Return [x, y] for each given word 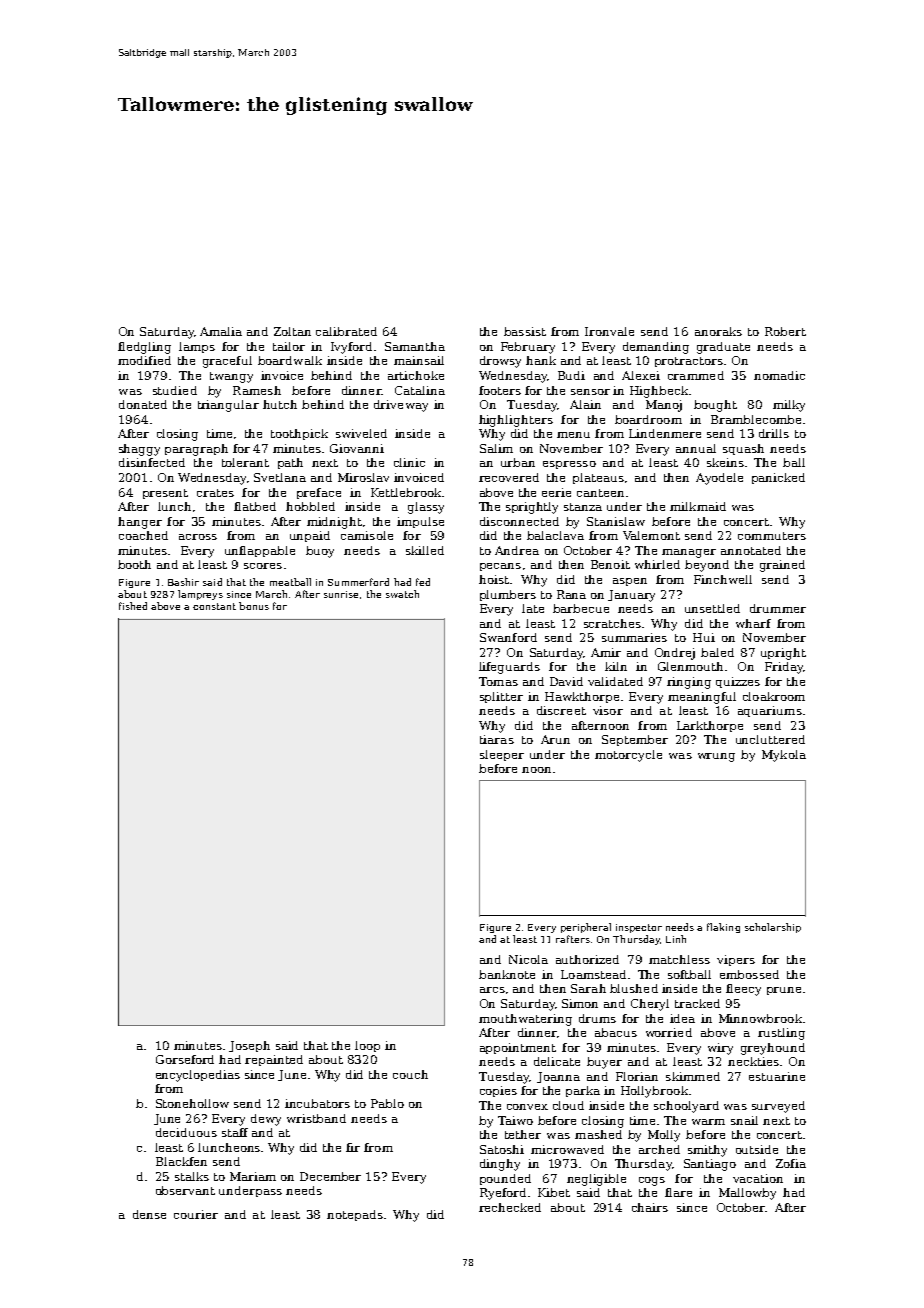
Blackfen [181, 1161]
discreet [561, 710]
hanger [140, 523]
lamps [197, 347]
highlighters [516, 421]
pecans [500, 567]
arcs [492, 990]
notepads [355, 1215]
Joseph [249, 1046]
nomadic [779, 375]
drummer [778, 608]
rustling [781, 1034]
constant [214, 606]
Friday [784, 668]
